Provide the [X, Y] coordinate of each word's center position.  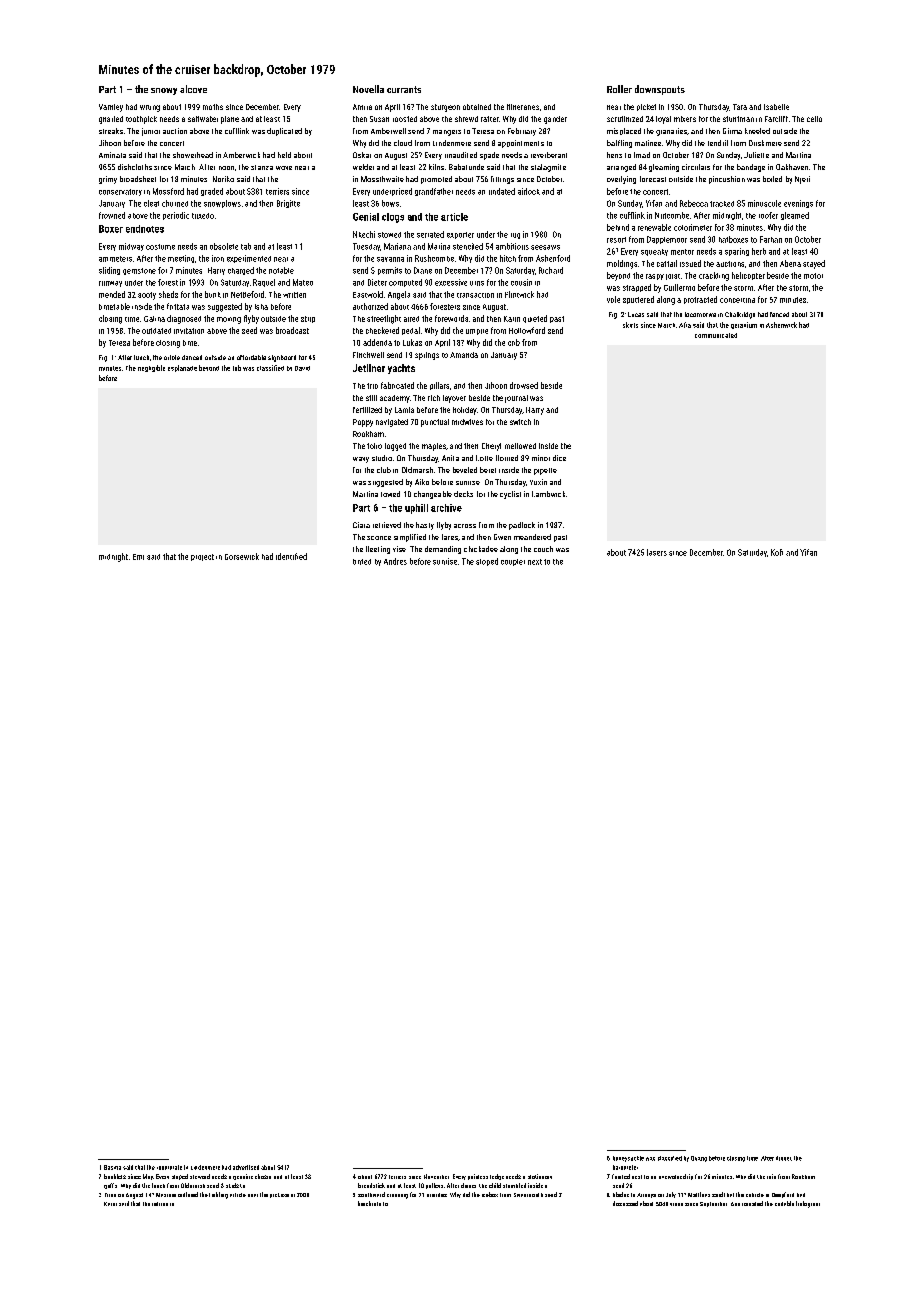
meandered [532, 537]
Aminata [112, 155]
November [436, 1176]
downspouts [660, 90]
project [202, 557]
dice [559, 458]
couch [543, 549]
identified [291, 556]
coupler [513, 562]
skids [232, 1185]
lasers [657, 552]
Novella [368, 89]
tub [237, 368]
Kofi [777, 552]
